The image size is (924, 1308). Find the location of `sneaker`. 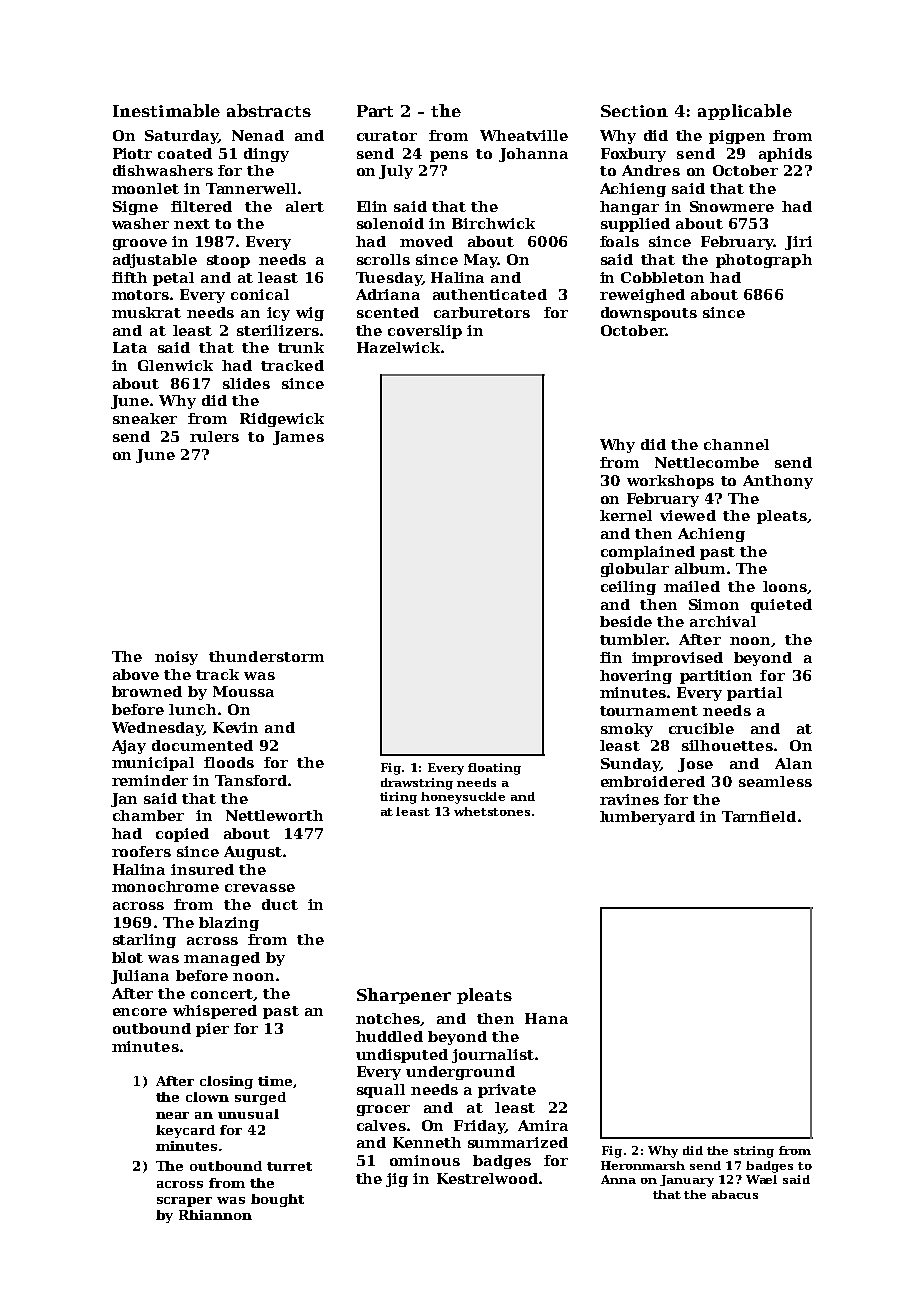

sneaker is located at coordinates (145, 418).
